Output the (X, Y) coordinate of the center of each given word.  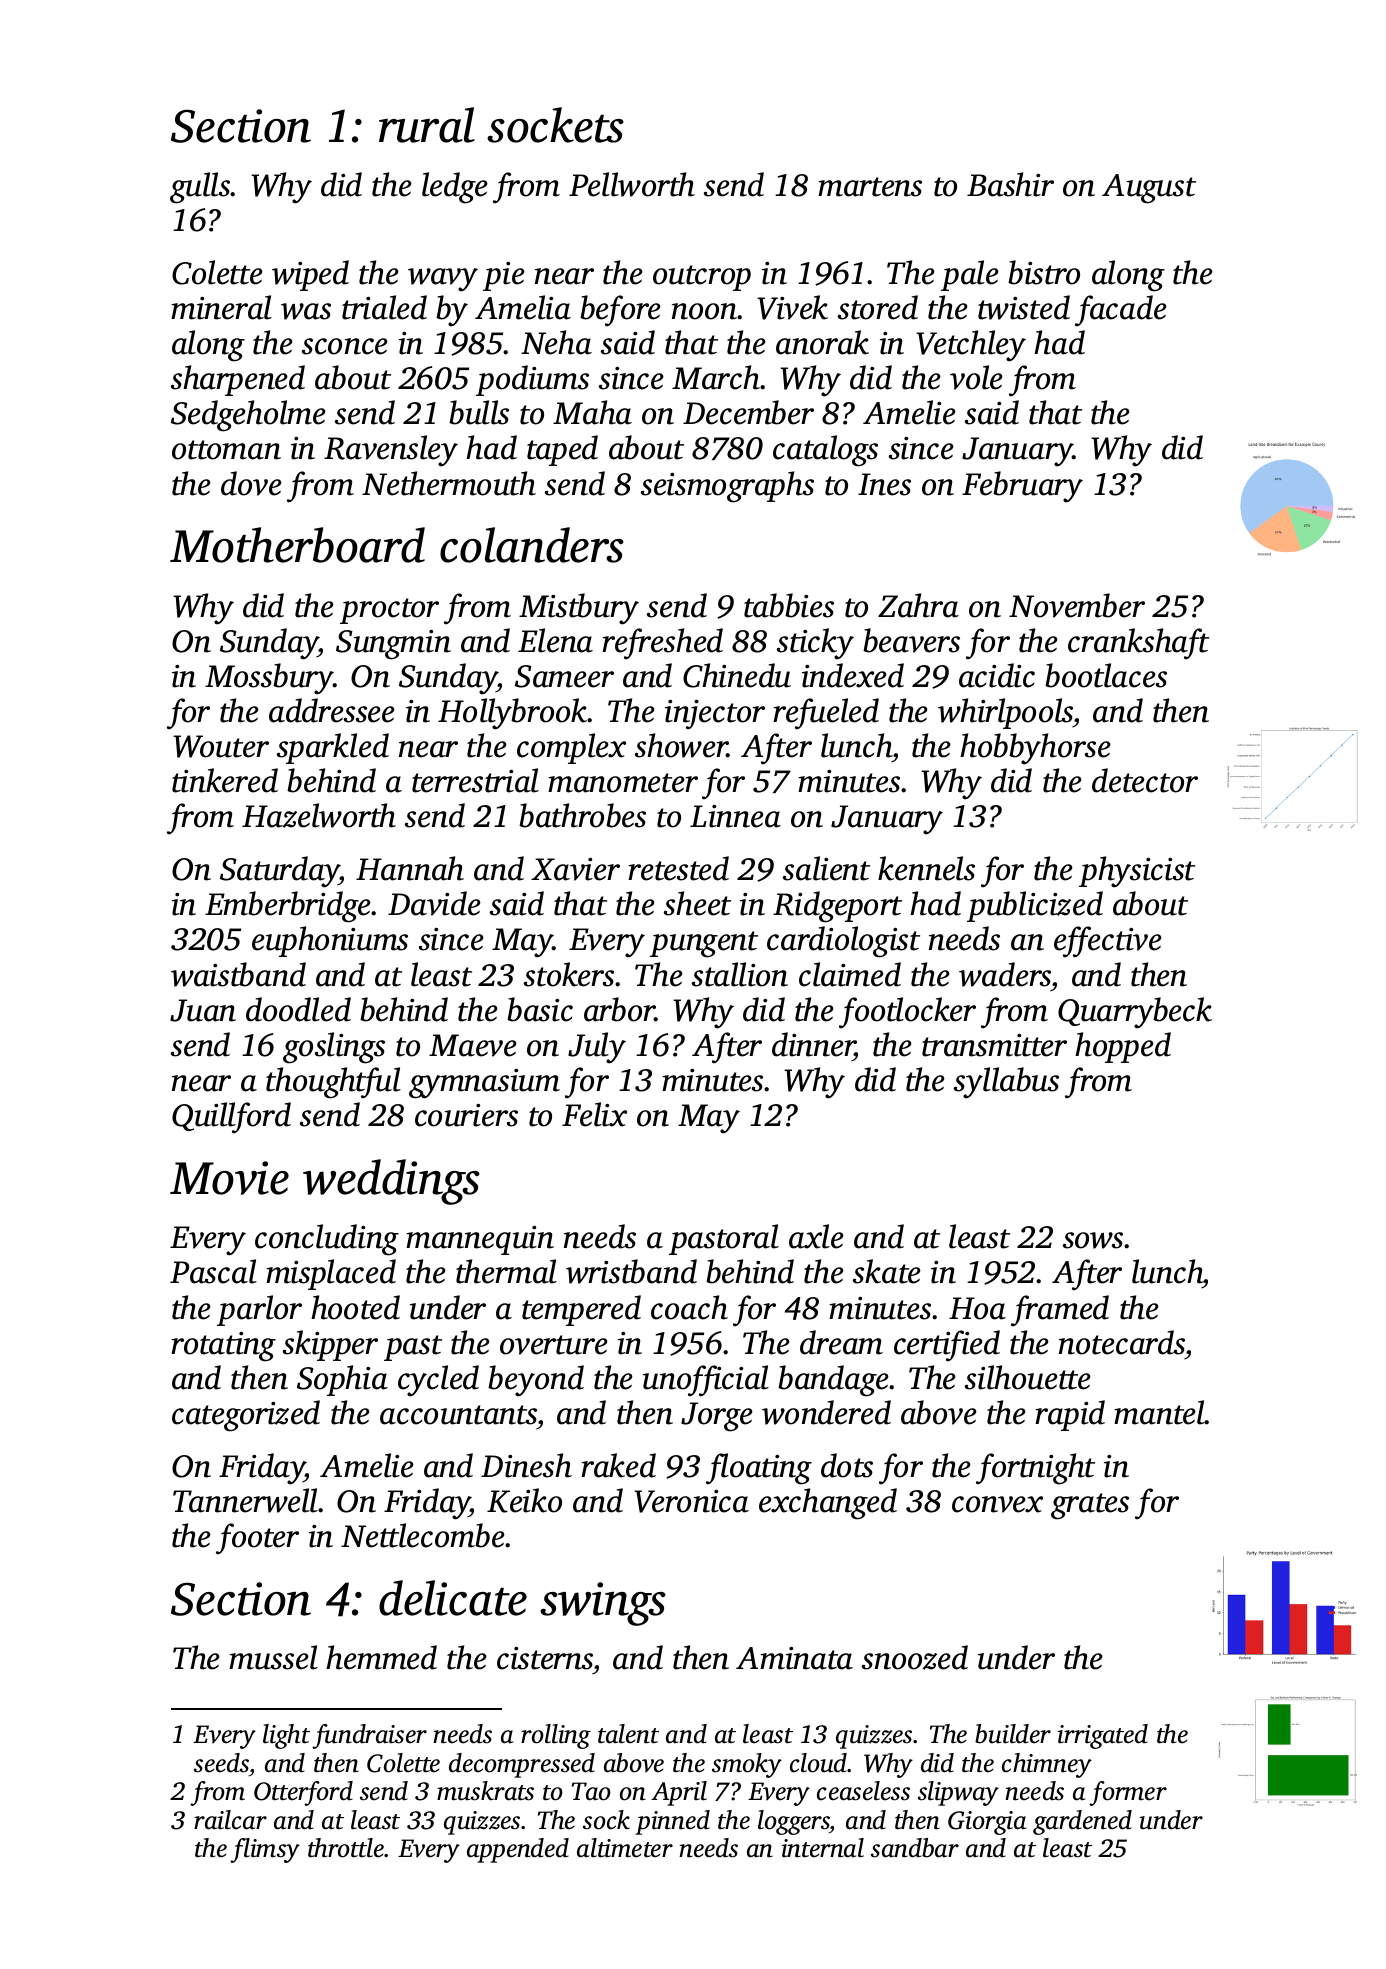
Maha (592, 412)
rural (427, 125)
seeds (221, 1763)
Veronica (691, 1501)
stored (878, 307)
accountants (458, 1415)
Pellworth (632, 184)
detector (1145, 780)
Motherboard (297, 545)
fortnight (1035, 1469)
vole (976, 377)
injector (715, 714)
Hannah (410, 868)
